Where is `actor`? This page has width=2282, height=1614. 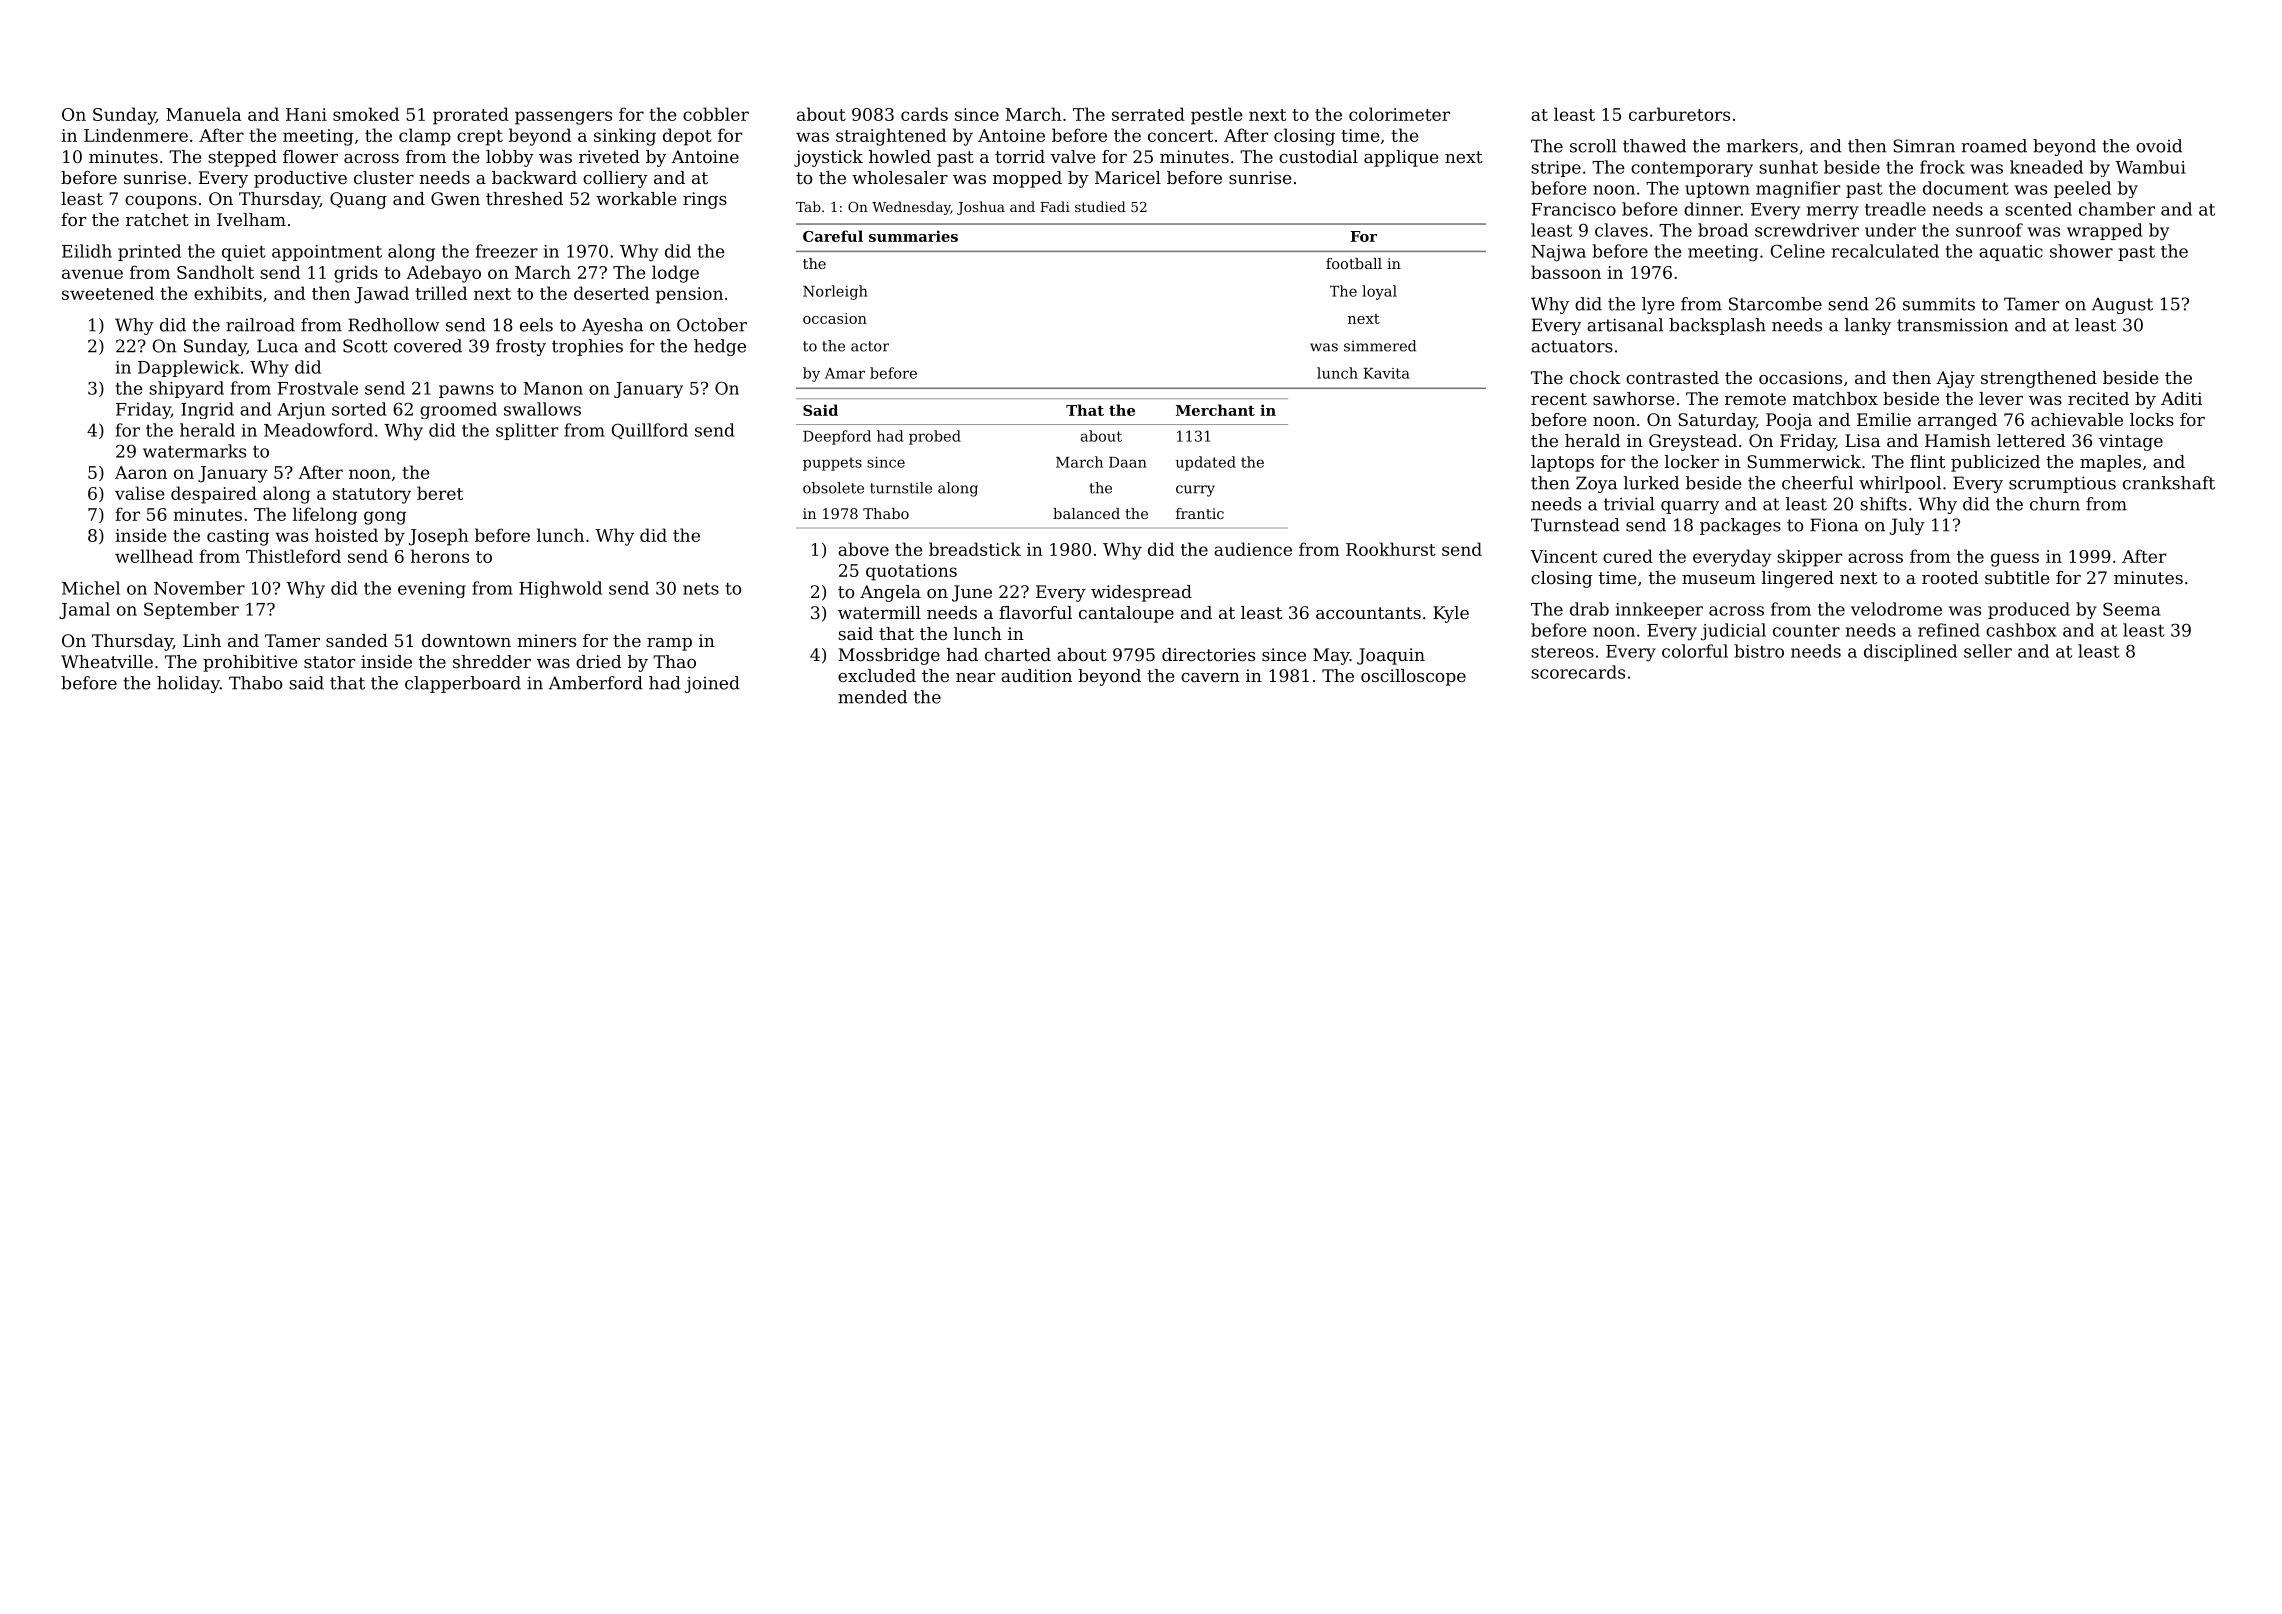 actor is located at coordinates (870, 346).
